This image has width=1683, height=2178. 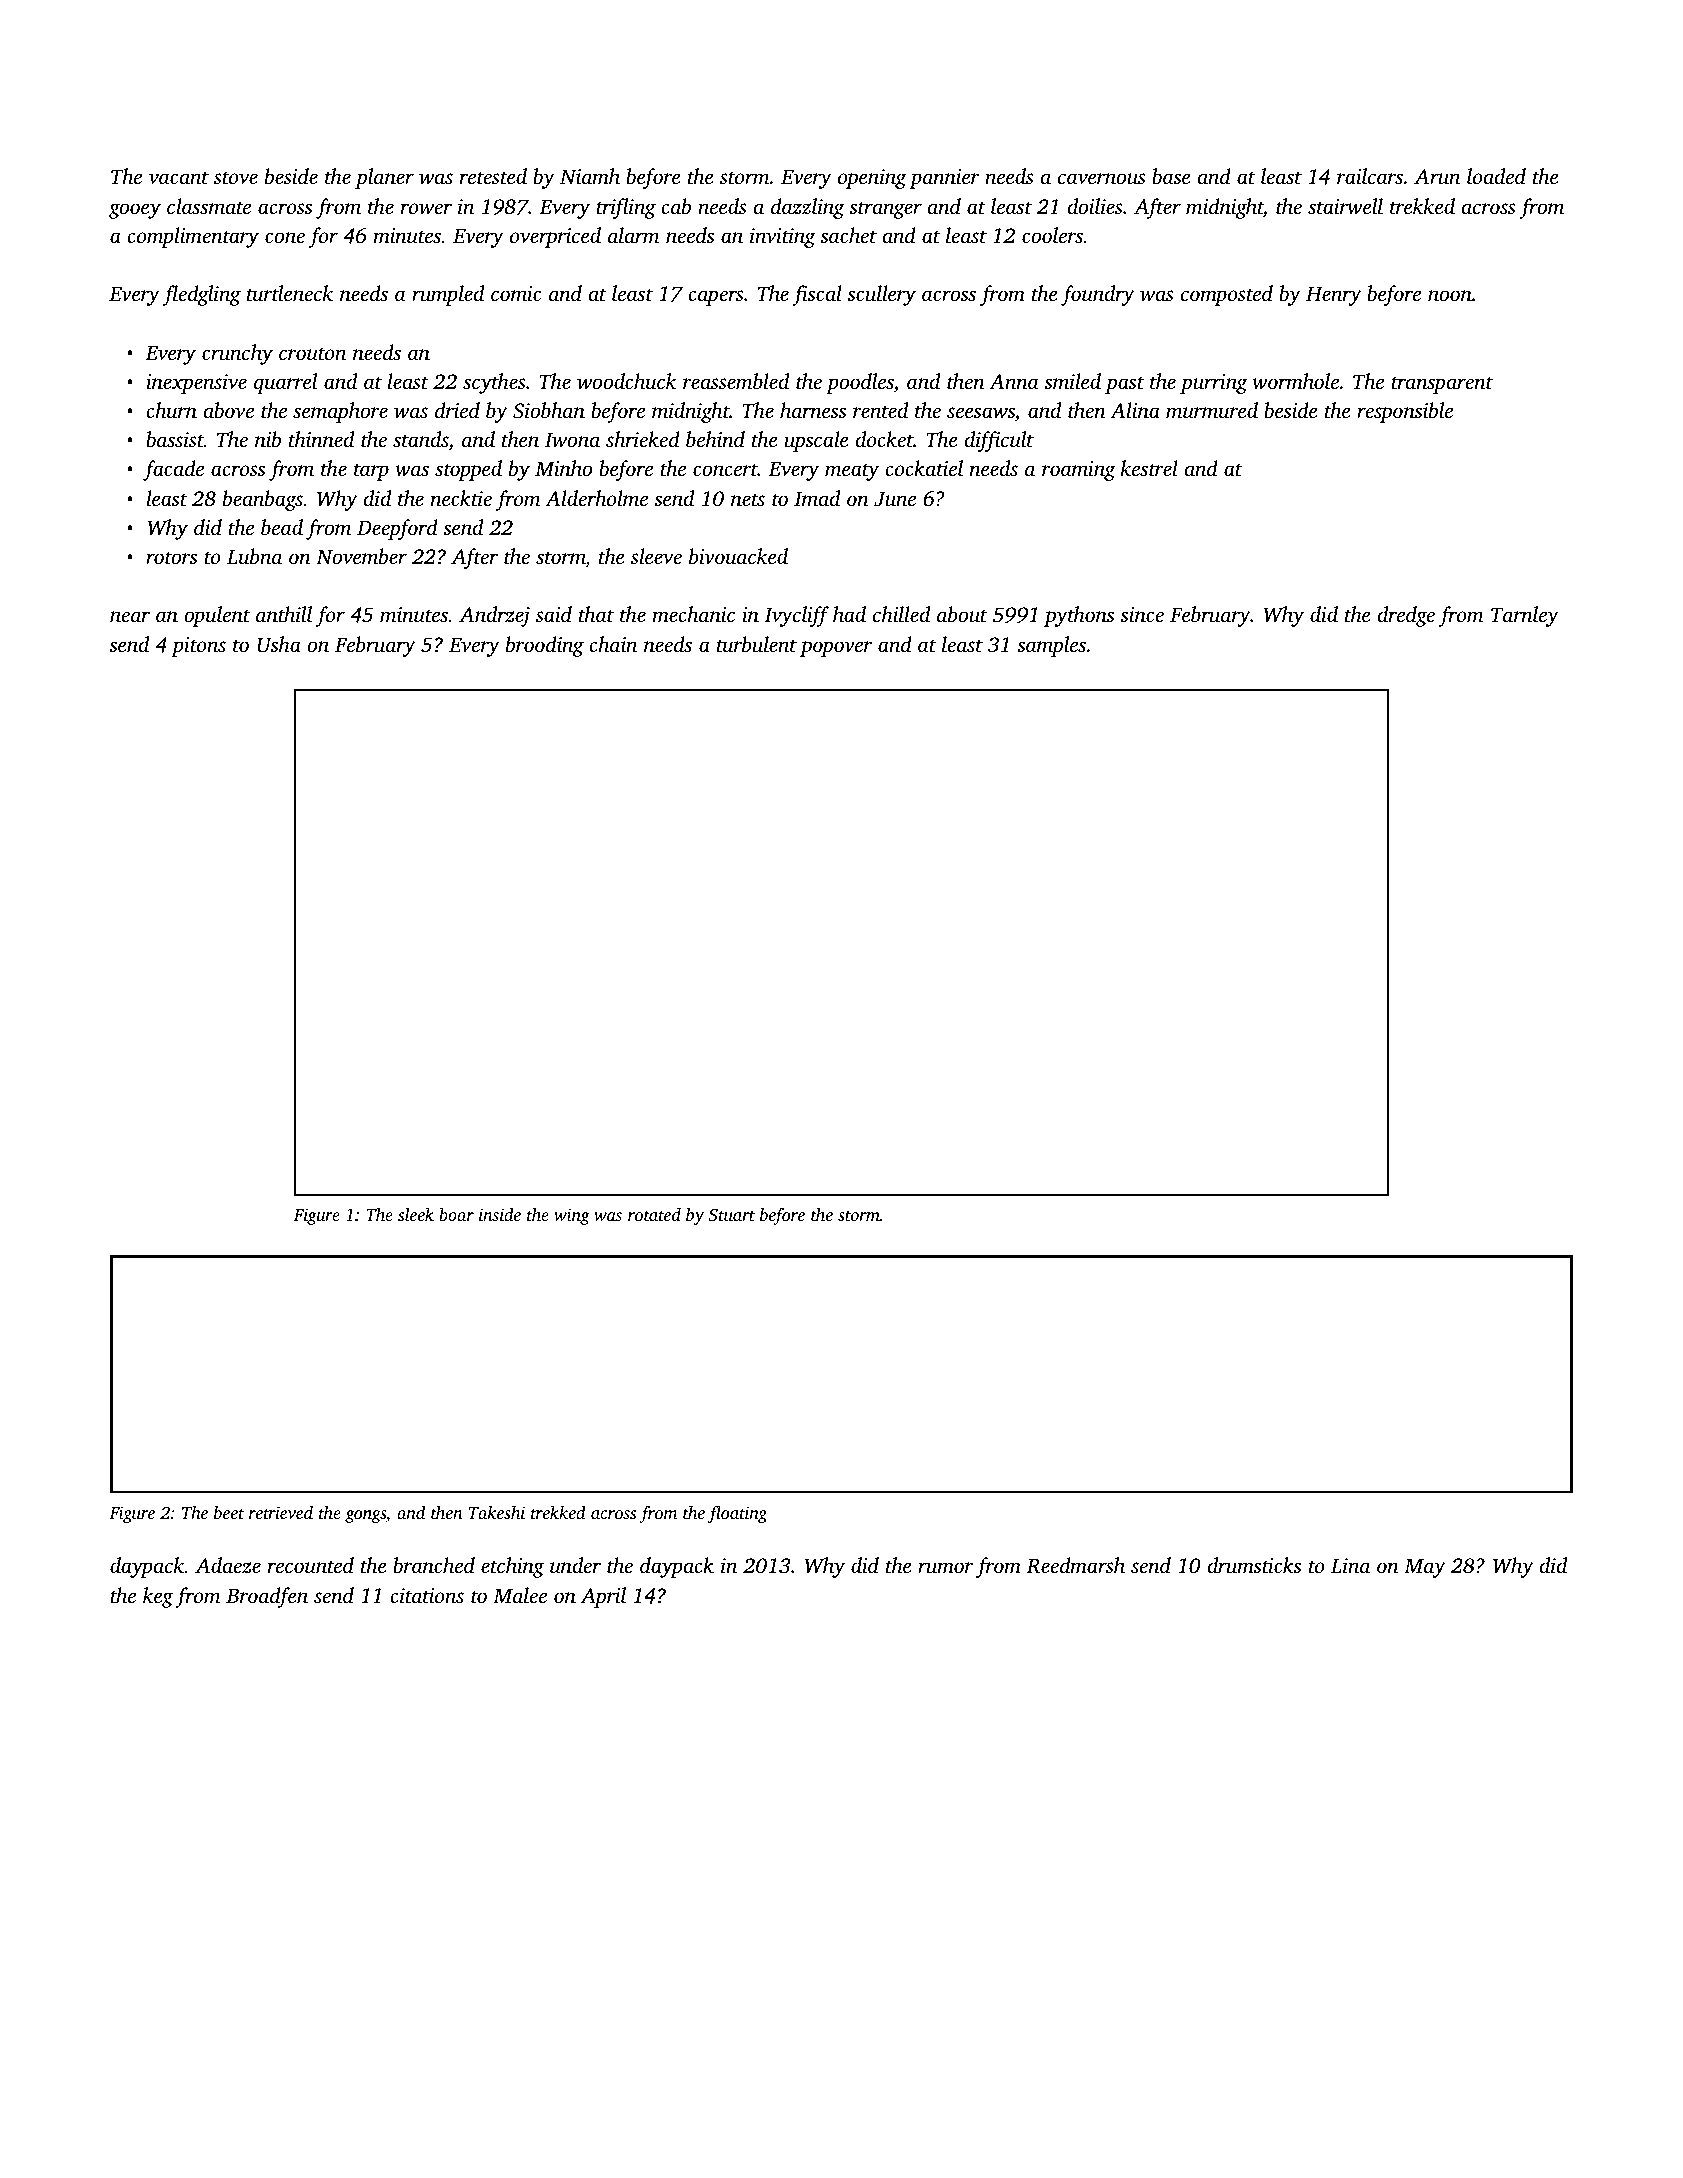 I want to click on sleek, so click(x=416, y=1214).
